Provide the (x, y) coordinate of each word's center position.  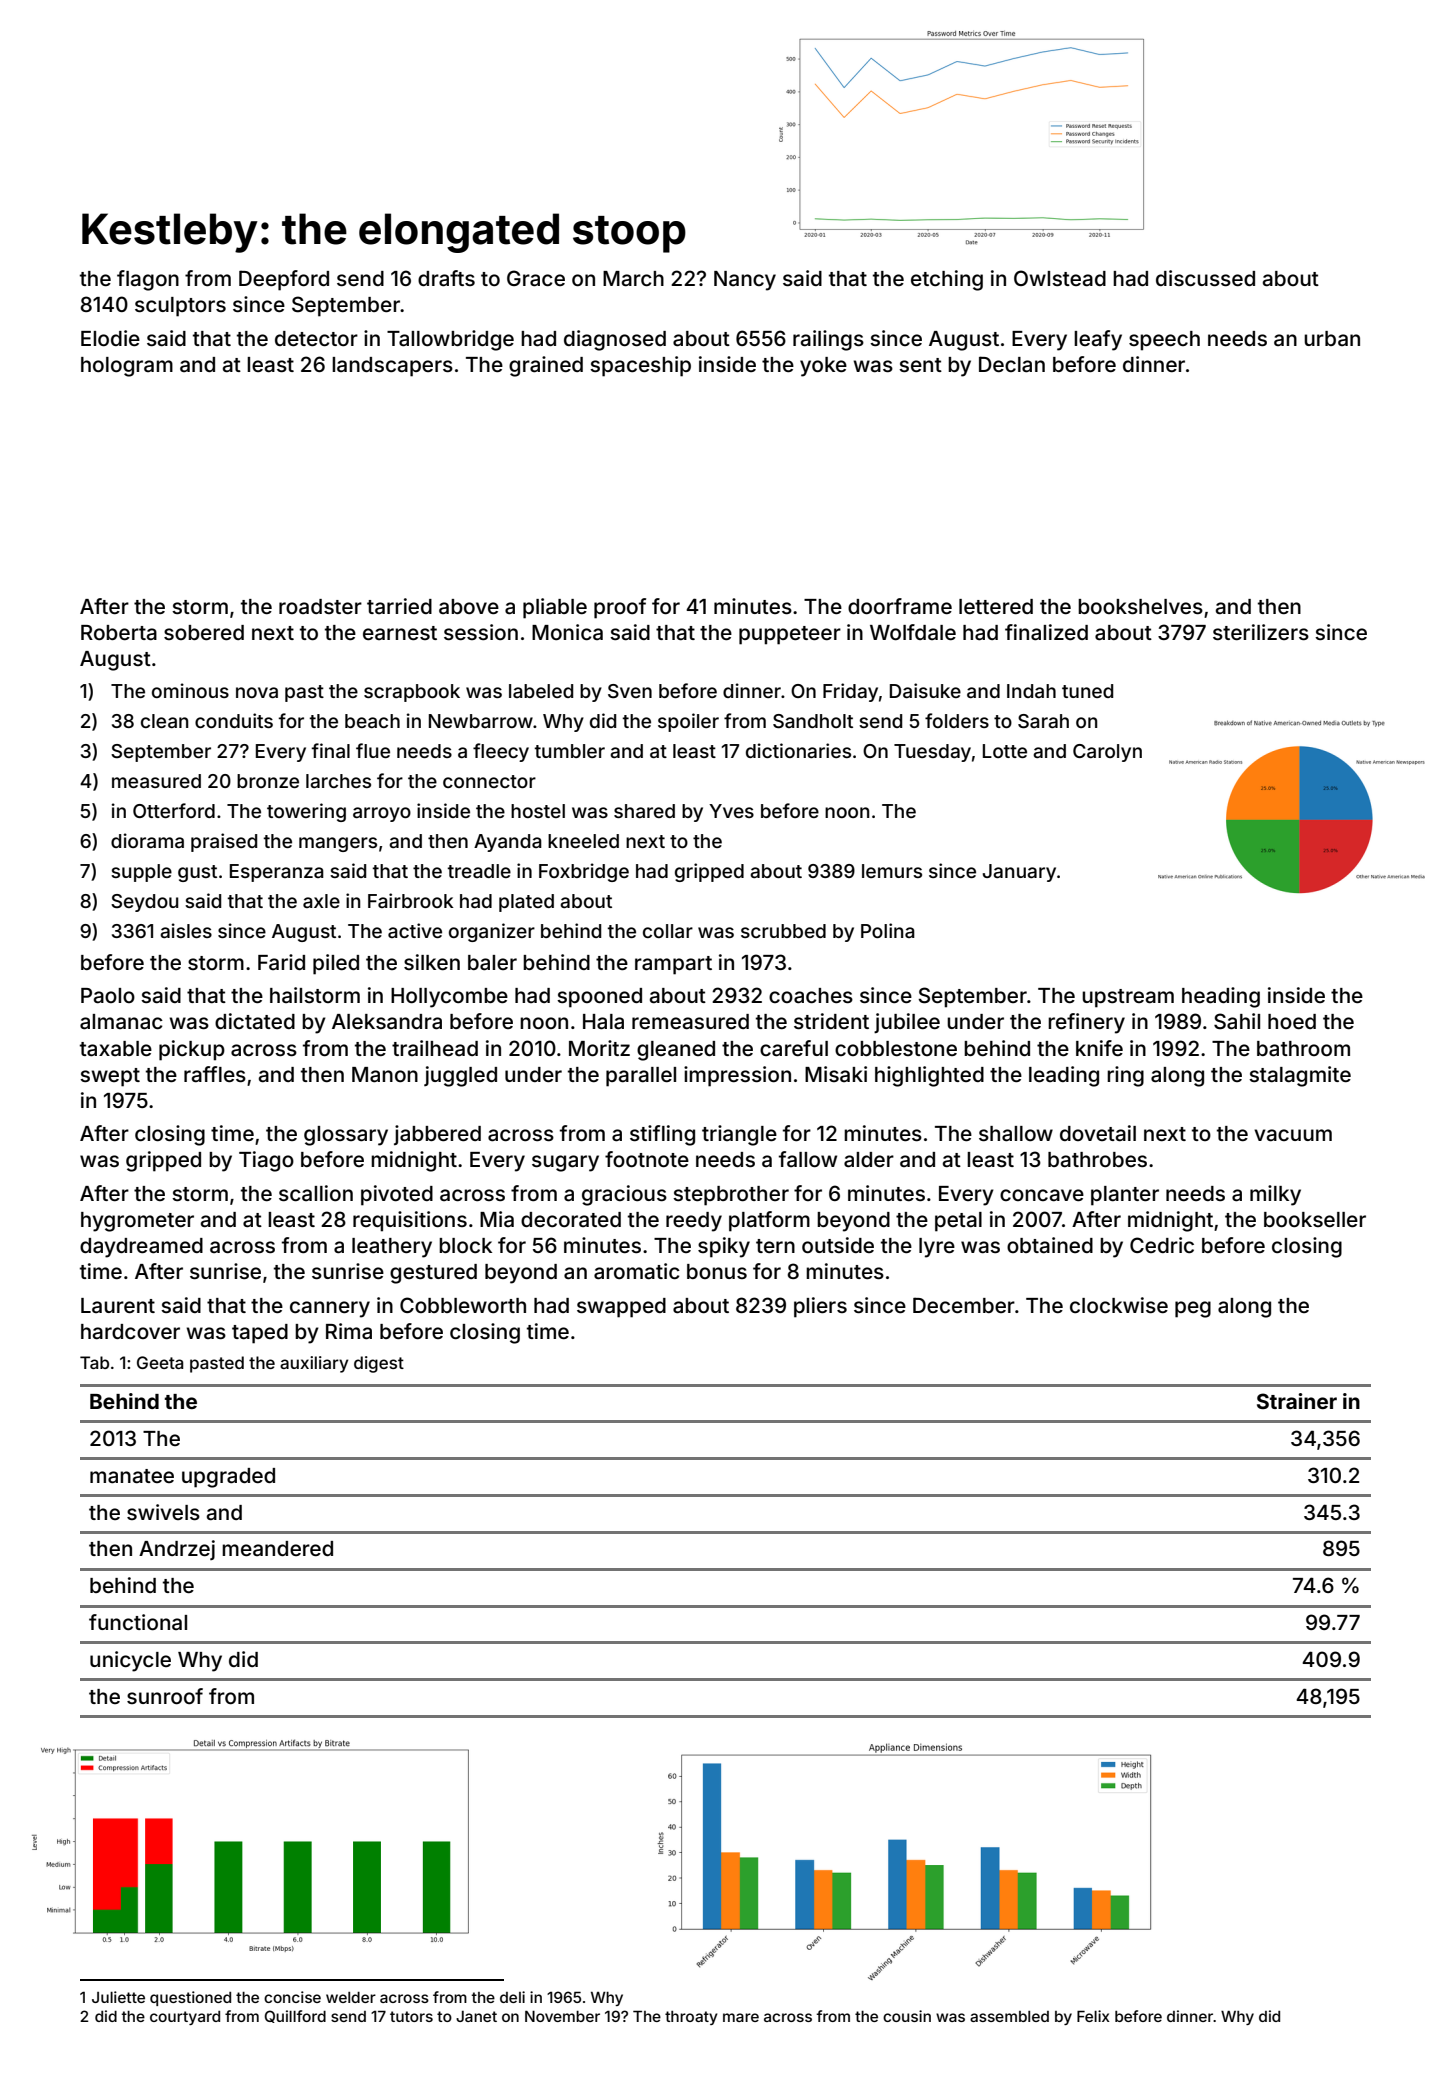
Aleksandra (387, 1022)
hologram (127, 367)
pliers (820, 1307)
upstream (1128, 998)
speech (1164, 341)
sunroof (165, 1696)
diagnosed (615, 340)
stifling (662, 1135)
